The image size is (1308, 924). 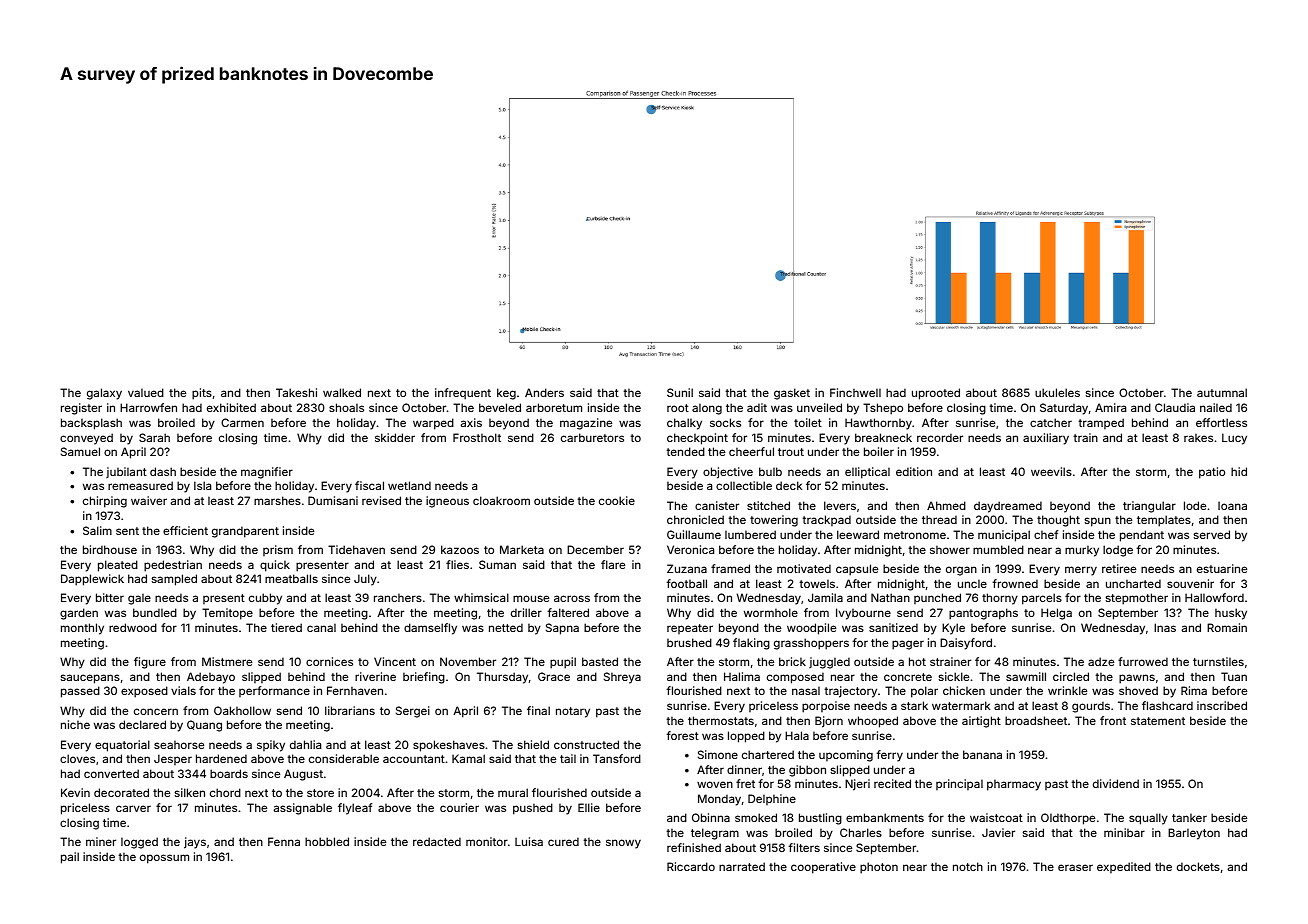 I want to click on boards, so click(x=229, y=773).
